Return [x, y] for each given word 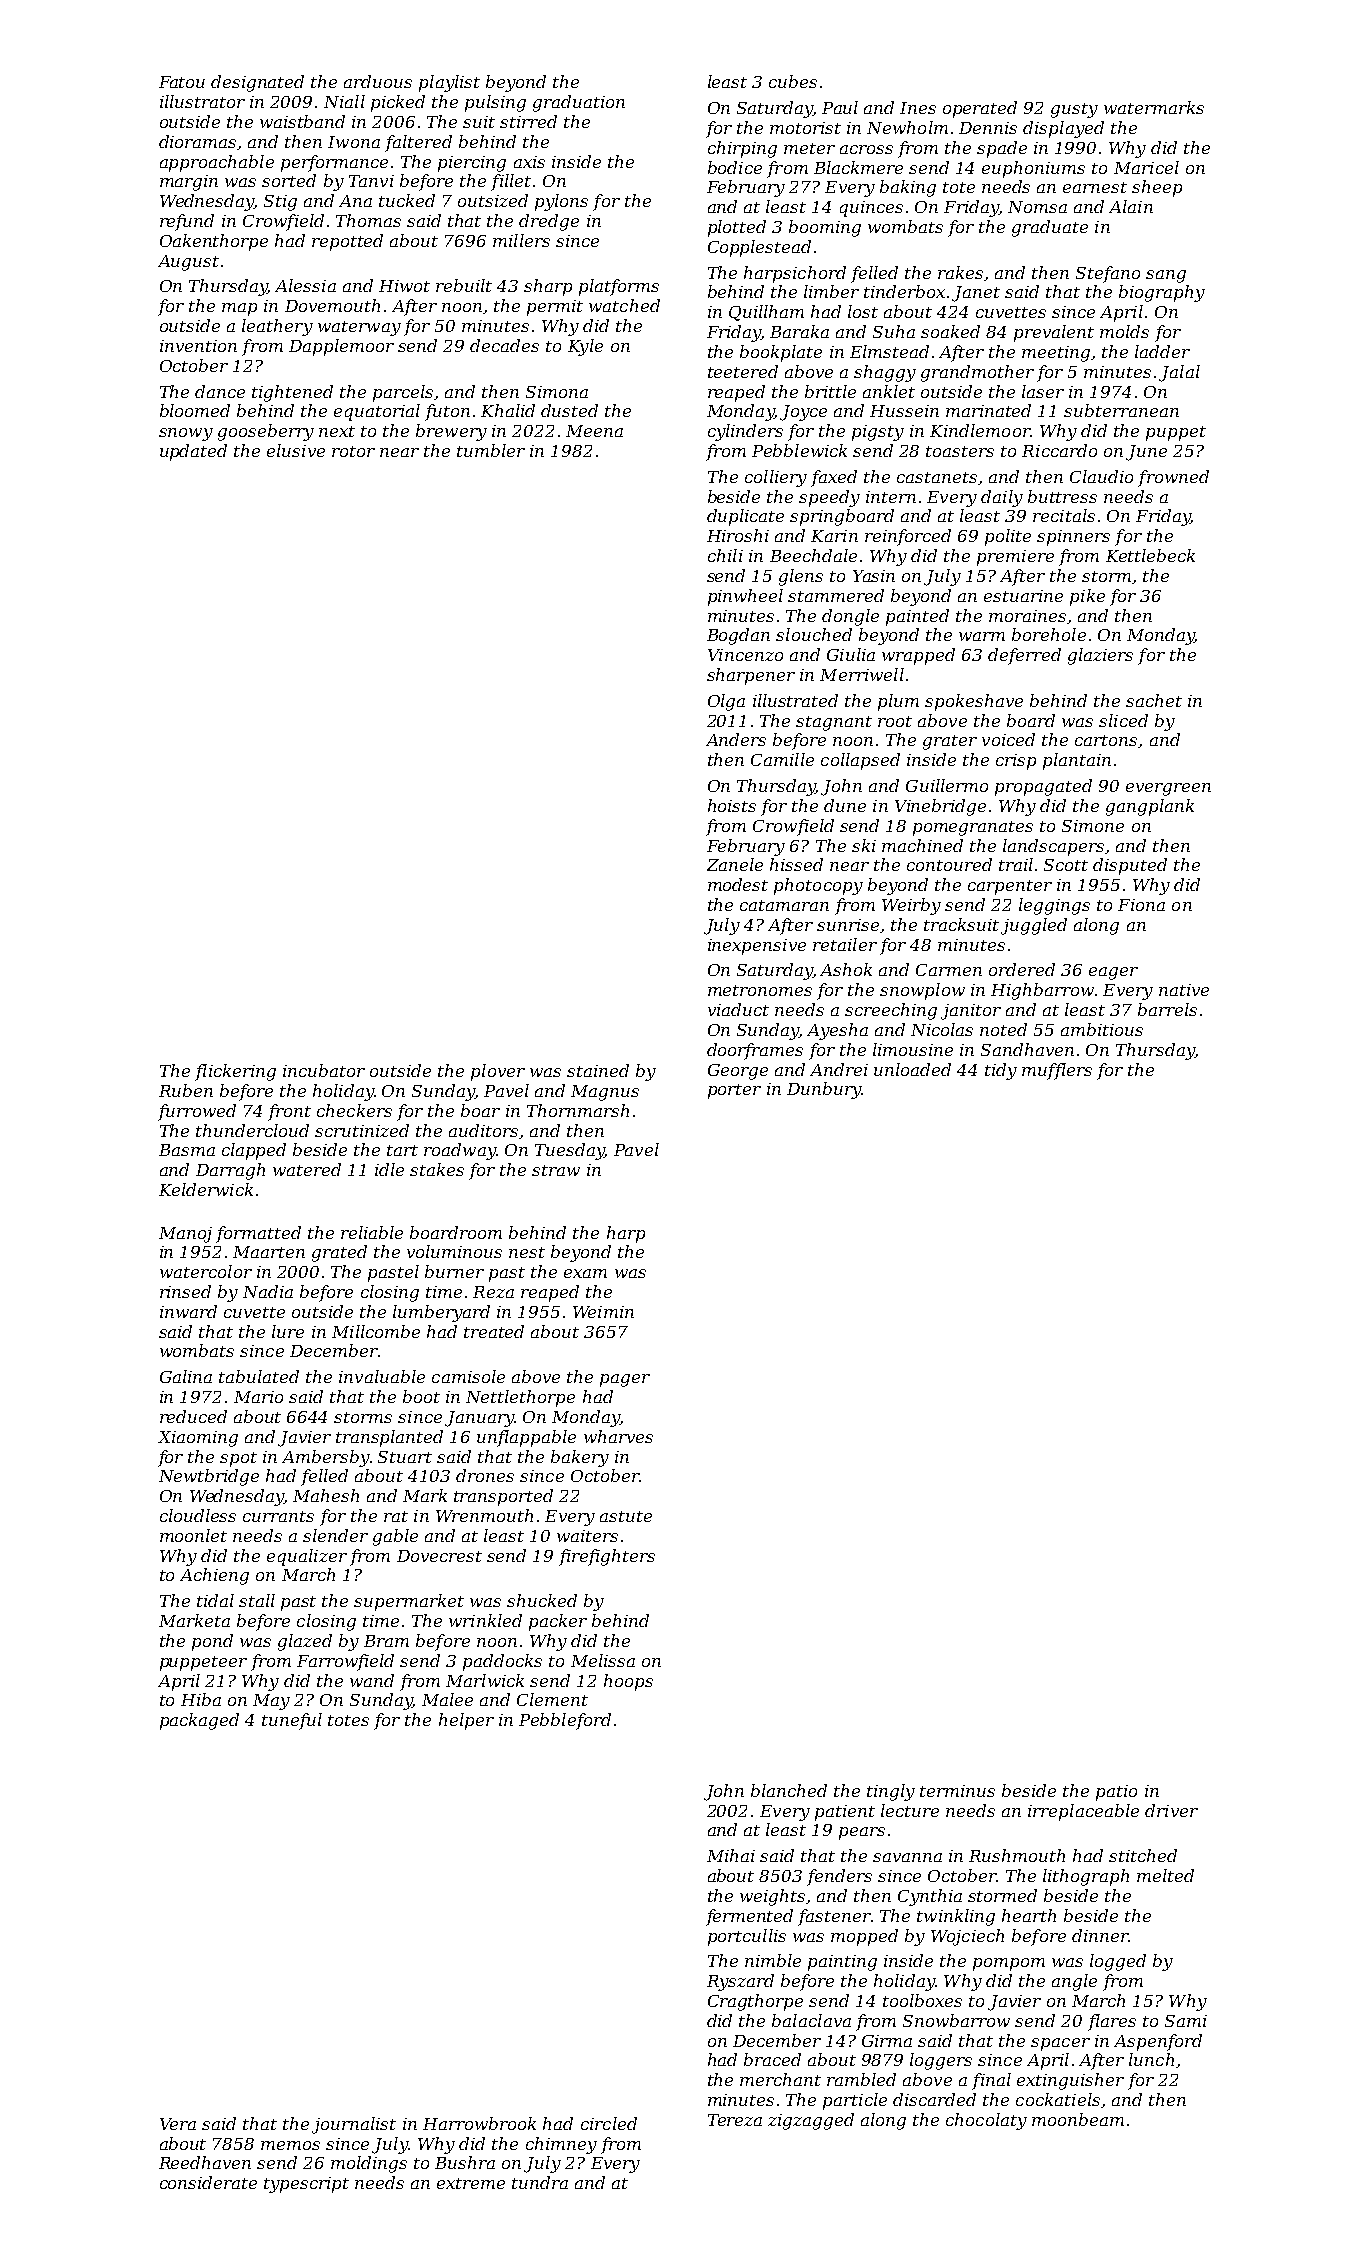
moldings [369, 2164]
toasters [960, 451]
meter [809, 148]
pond [212, 1642]
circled [609, 2123]
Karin [834, 536]
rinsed [185, 1291]
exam [585, 1273]
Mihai [731, 1855]
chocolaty [986, 2121]
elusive [296, 450]
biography [1162, 293]
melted [1165, 1875]
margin [189, 183]
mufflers [1057, 1071]
